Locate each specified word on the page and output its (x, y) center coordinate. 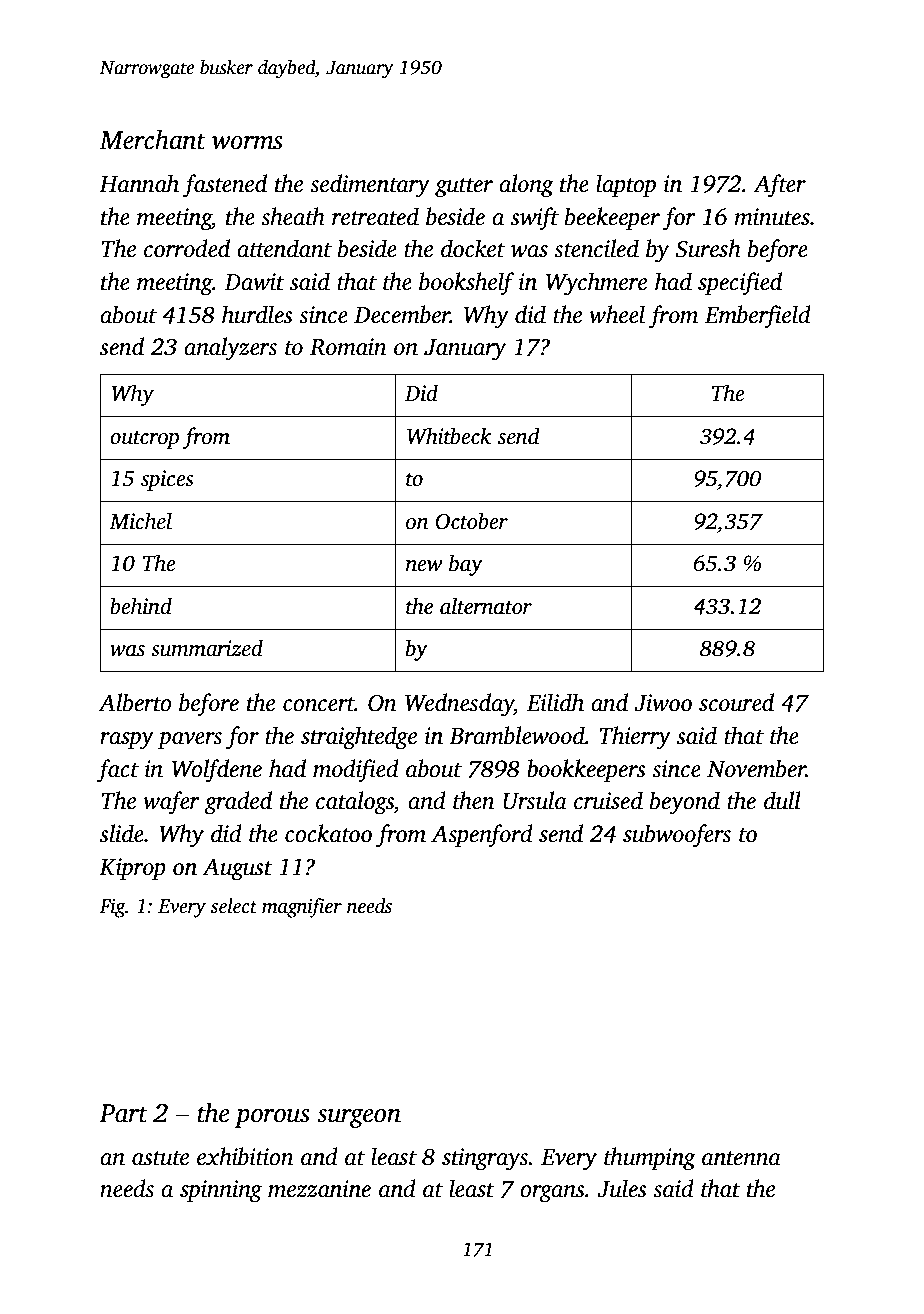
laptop (626, 185)
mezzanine (319, 1189)
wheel (617, 314)
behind (141, 606)
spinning (221, 1191)
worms (247, 143)
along (526, 186)
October (471, 521)
